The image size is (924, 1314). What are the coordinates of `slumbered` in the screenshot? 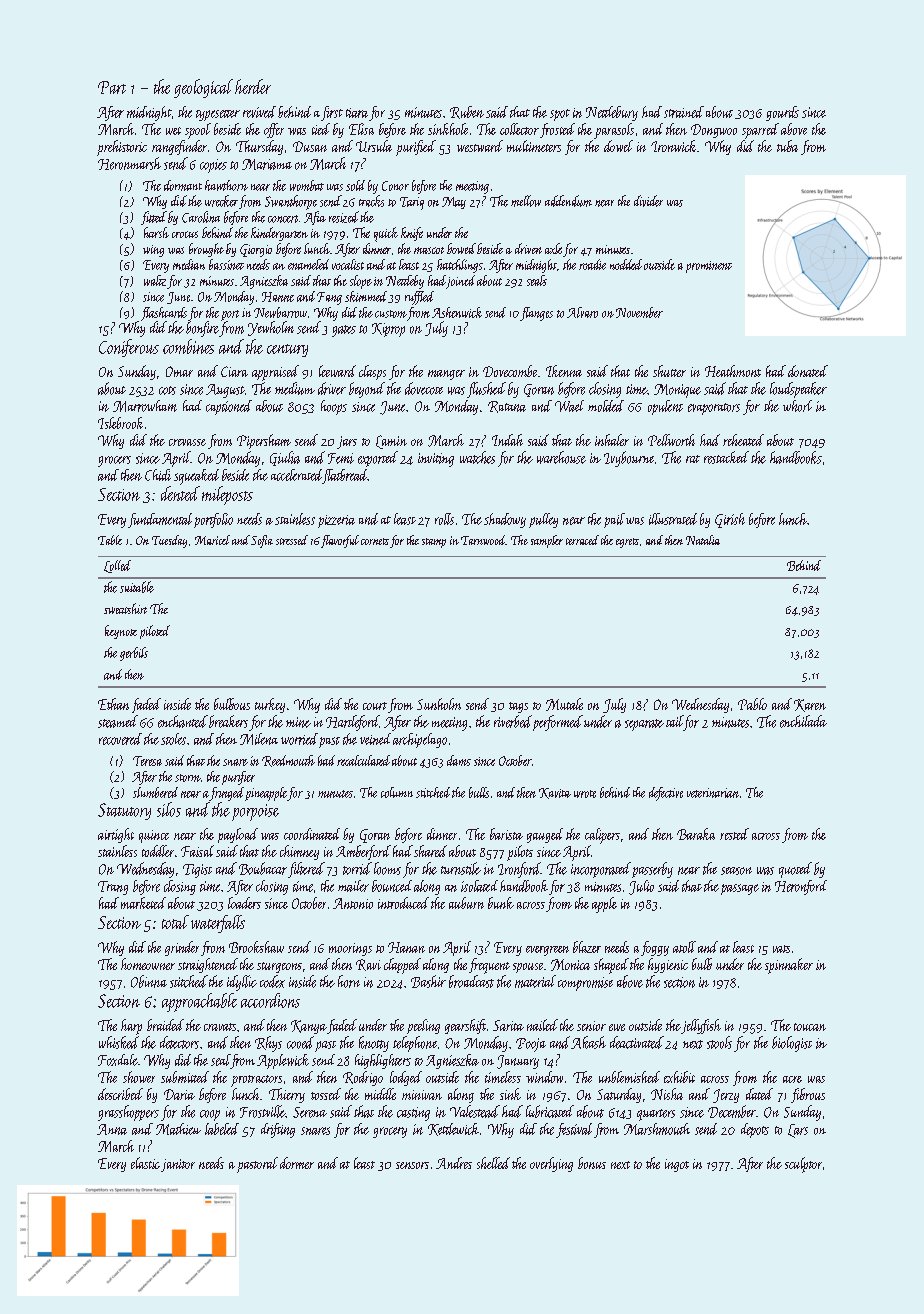 It's located at (155, 792).
